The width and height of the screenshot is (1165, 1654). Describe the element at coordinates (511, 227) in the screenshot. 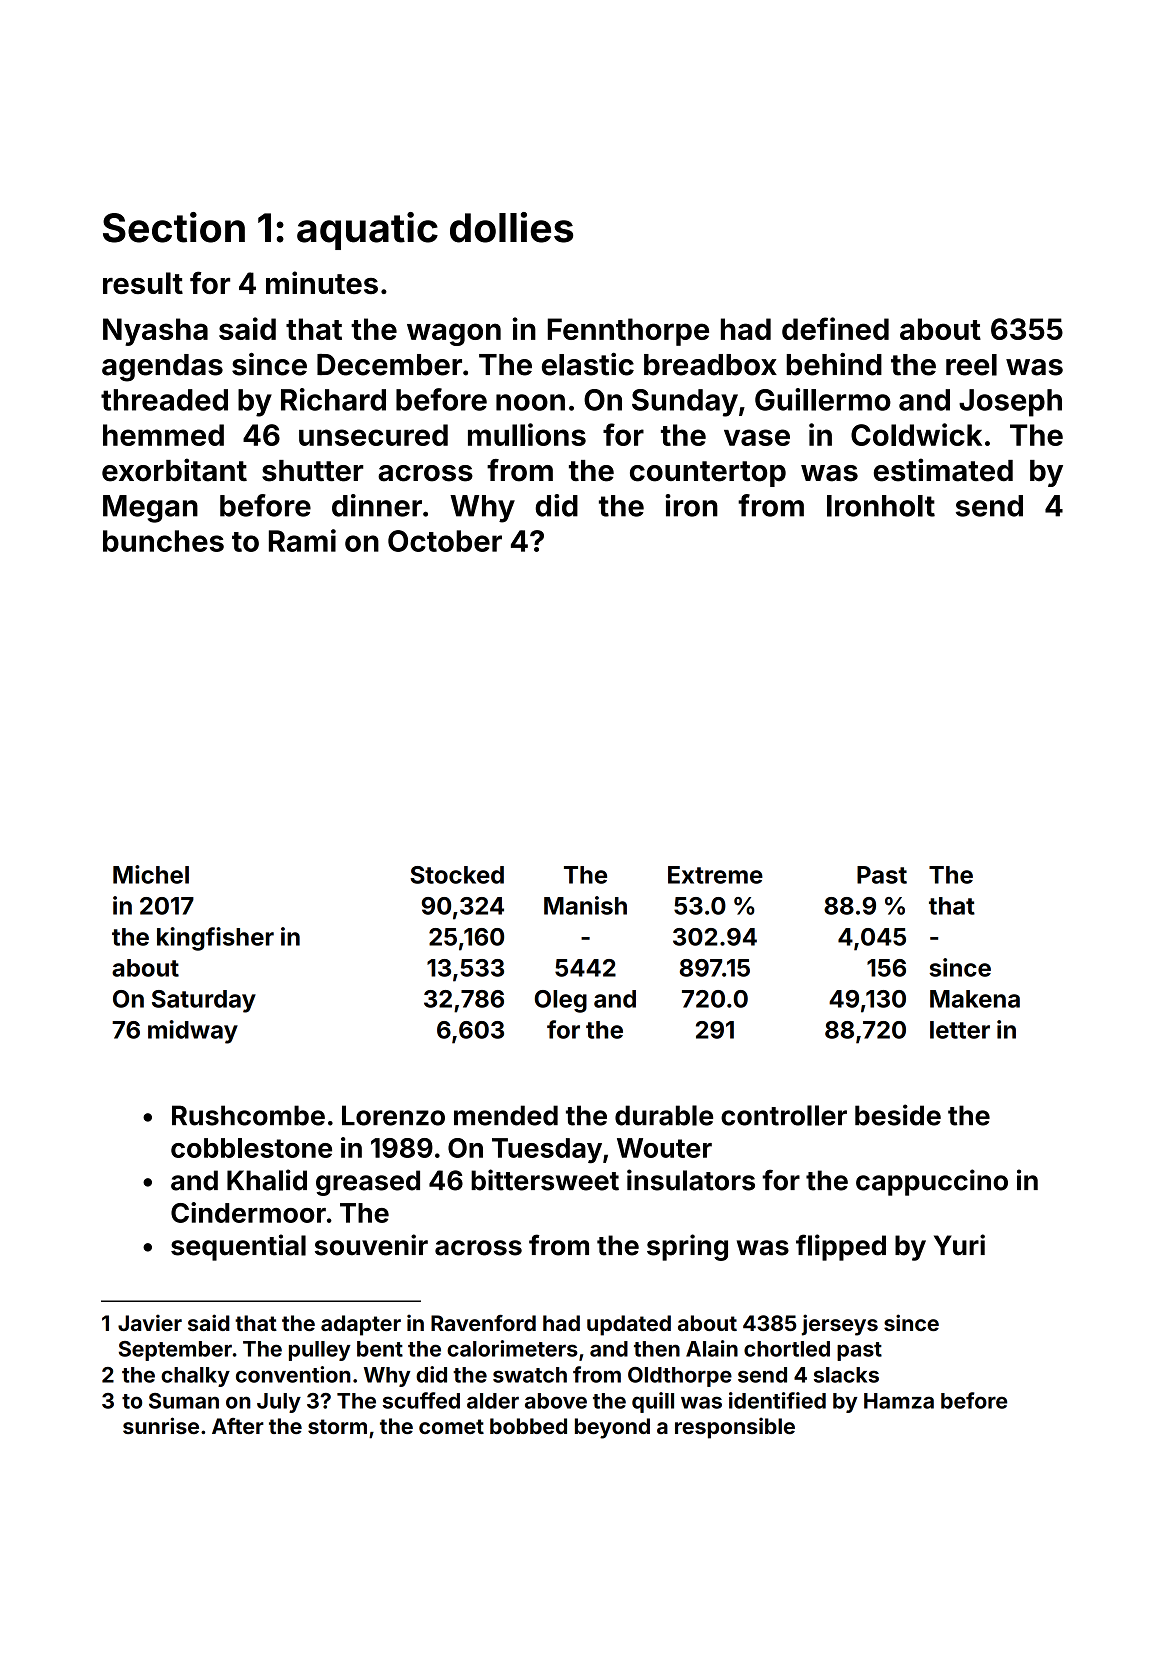

I see `dollies` at that location.
